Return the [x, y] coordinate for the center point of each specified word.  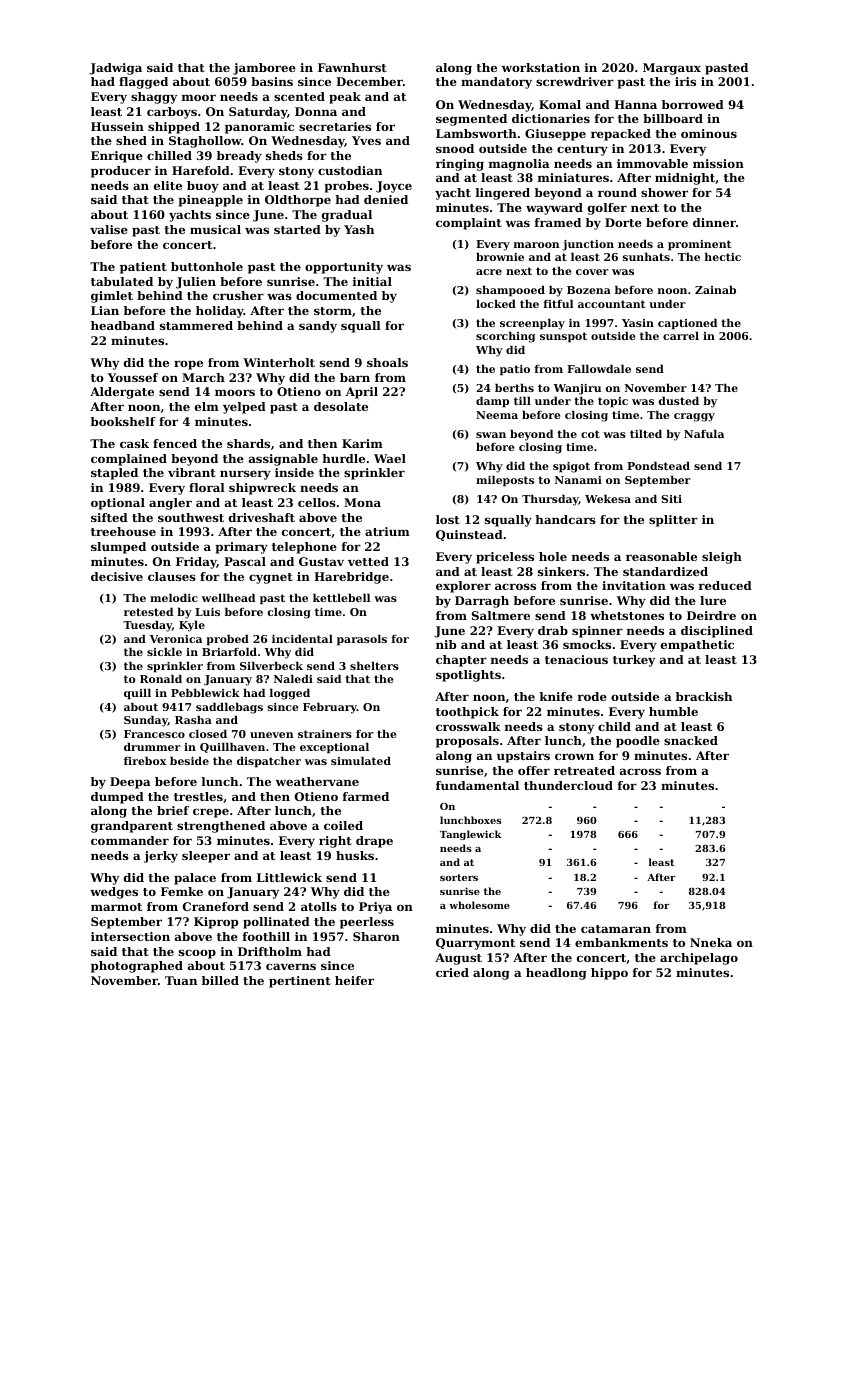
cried [452, 972]
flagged [143, 83]
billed [220, 980]
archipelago [699, 959]
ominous [709, 133]
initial [372, 281]
